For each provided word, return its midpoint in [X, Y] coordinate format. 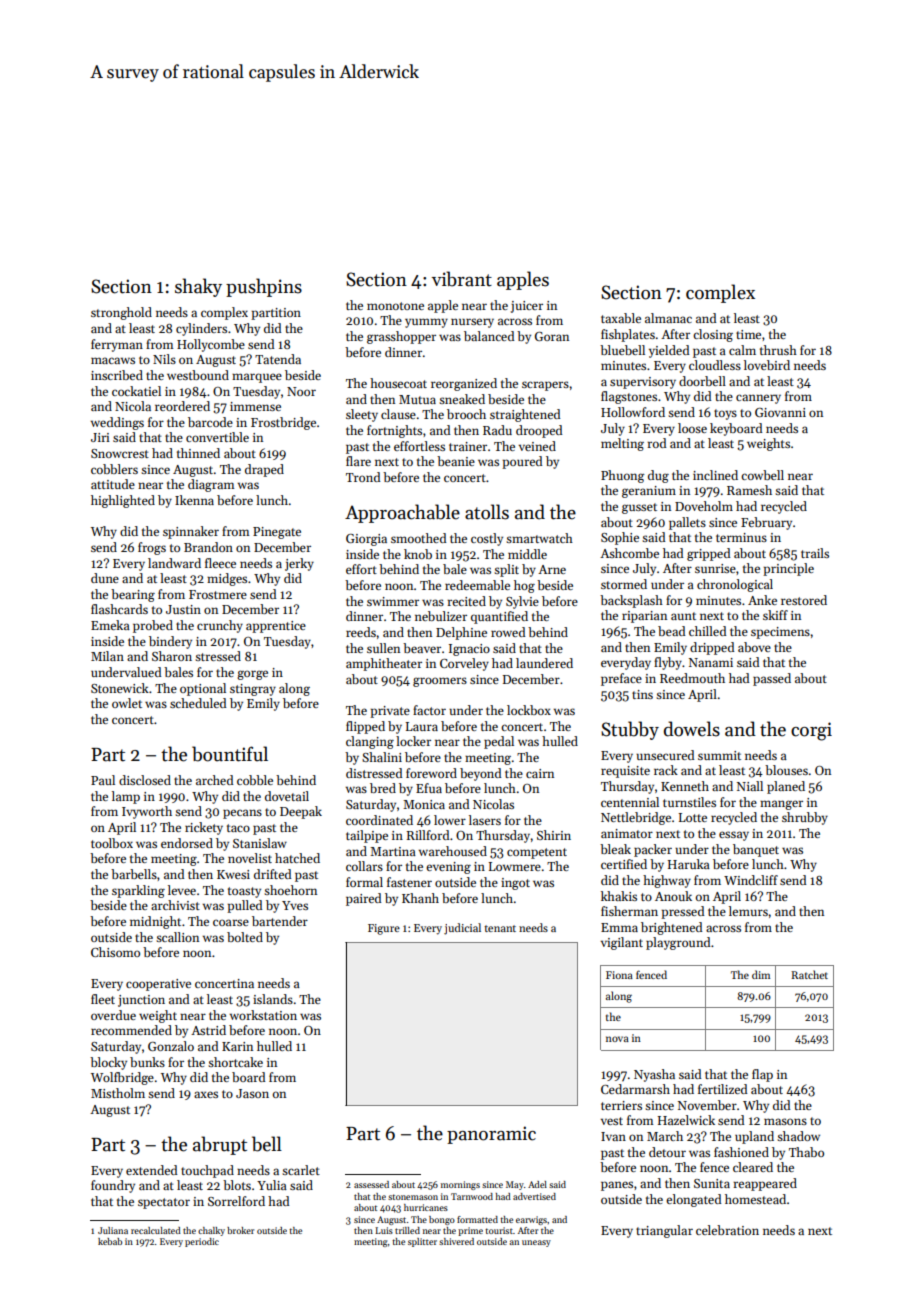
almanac [668, 318]
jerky [299, 564]
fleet [103, 999]
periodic [202, 1242]
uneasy [536, 1243]
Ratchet [809, 974]
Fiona [619, 975]
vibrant [462, 279]
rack [666, 770]
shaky [198, 287]
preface [621, 679]
